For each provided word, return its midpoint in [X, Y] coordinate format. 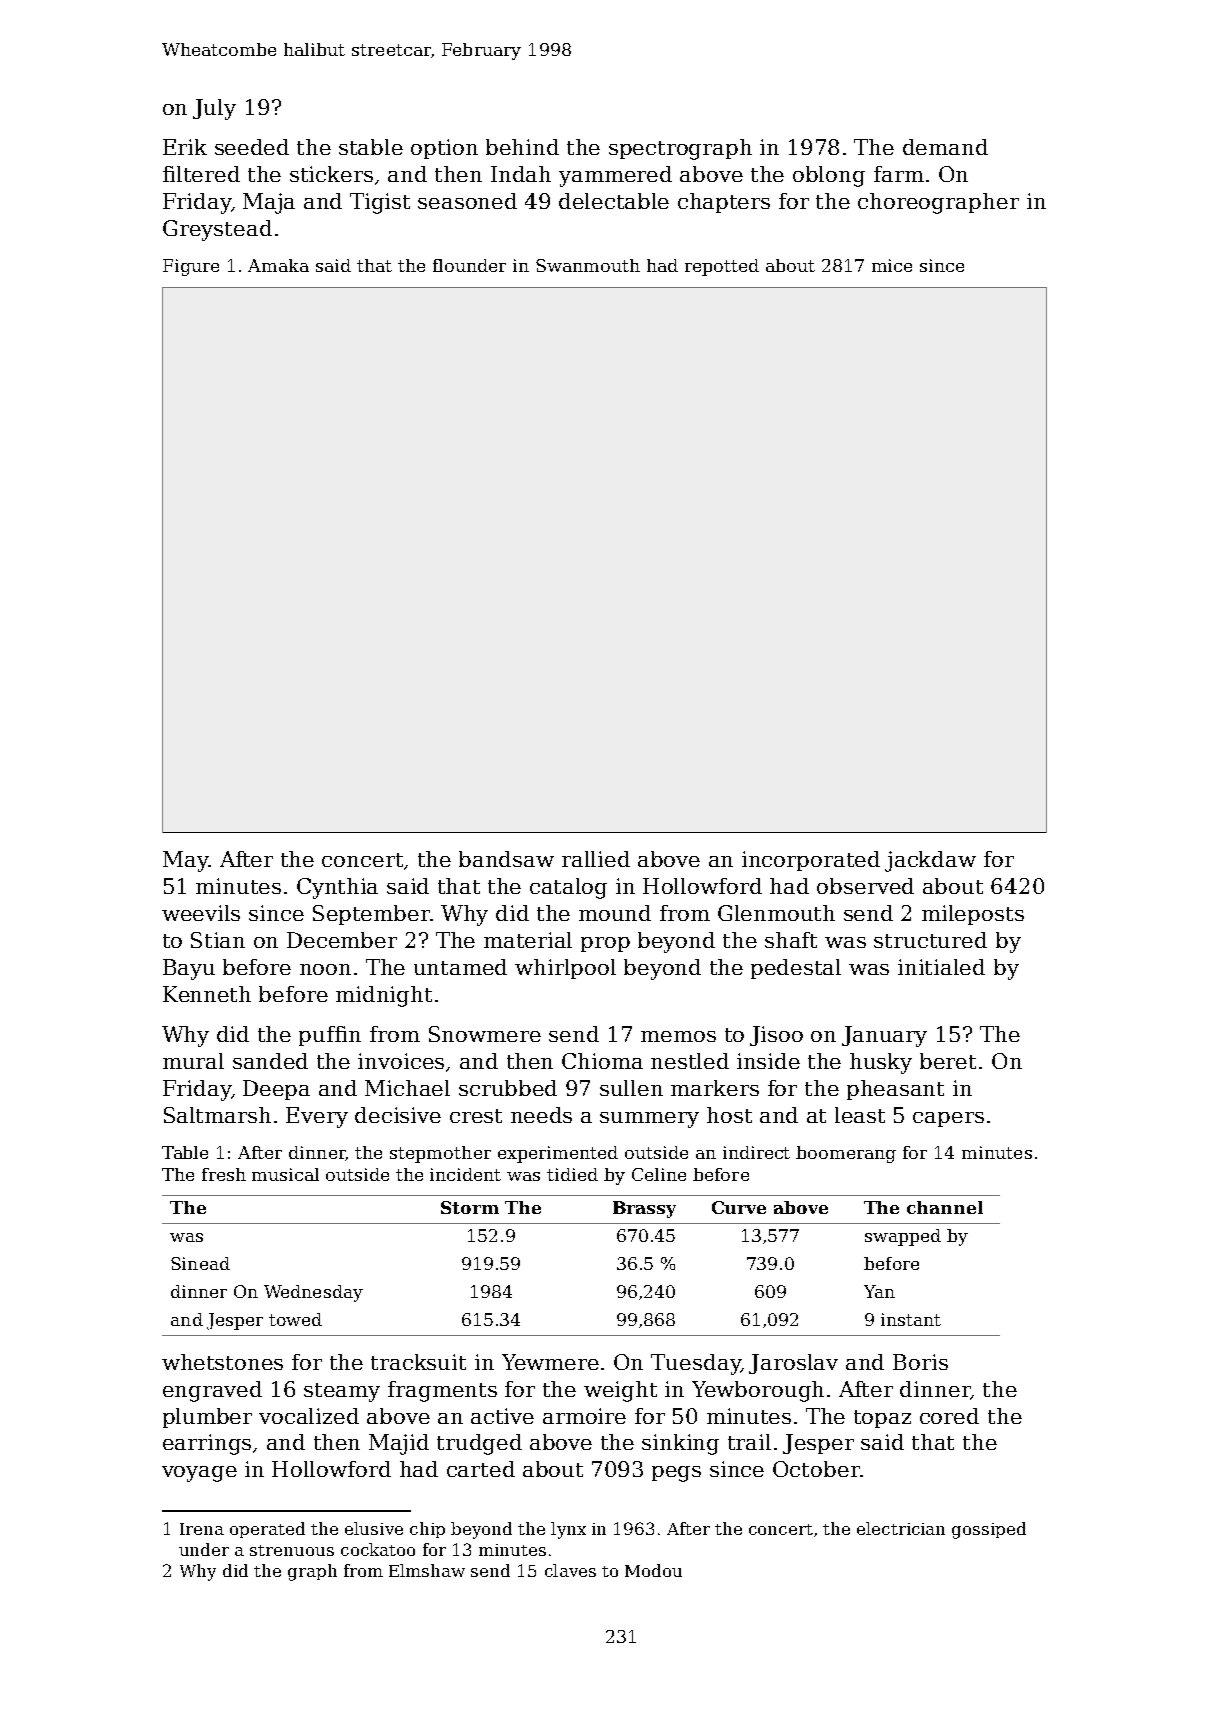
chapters [724, 203]
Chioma [602, 1061]
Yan [879, 1291]
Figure [191, 267]
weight [620, 1391]
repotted [722, 267]
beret [948, 1061]
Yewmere [550, 1362]
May [185, 861]
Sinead [200, 1263]
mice [892, 265]
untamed [460, 967]
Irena [202, 1529]
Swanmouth [588, 265]
